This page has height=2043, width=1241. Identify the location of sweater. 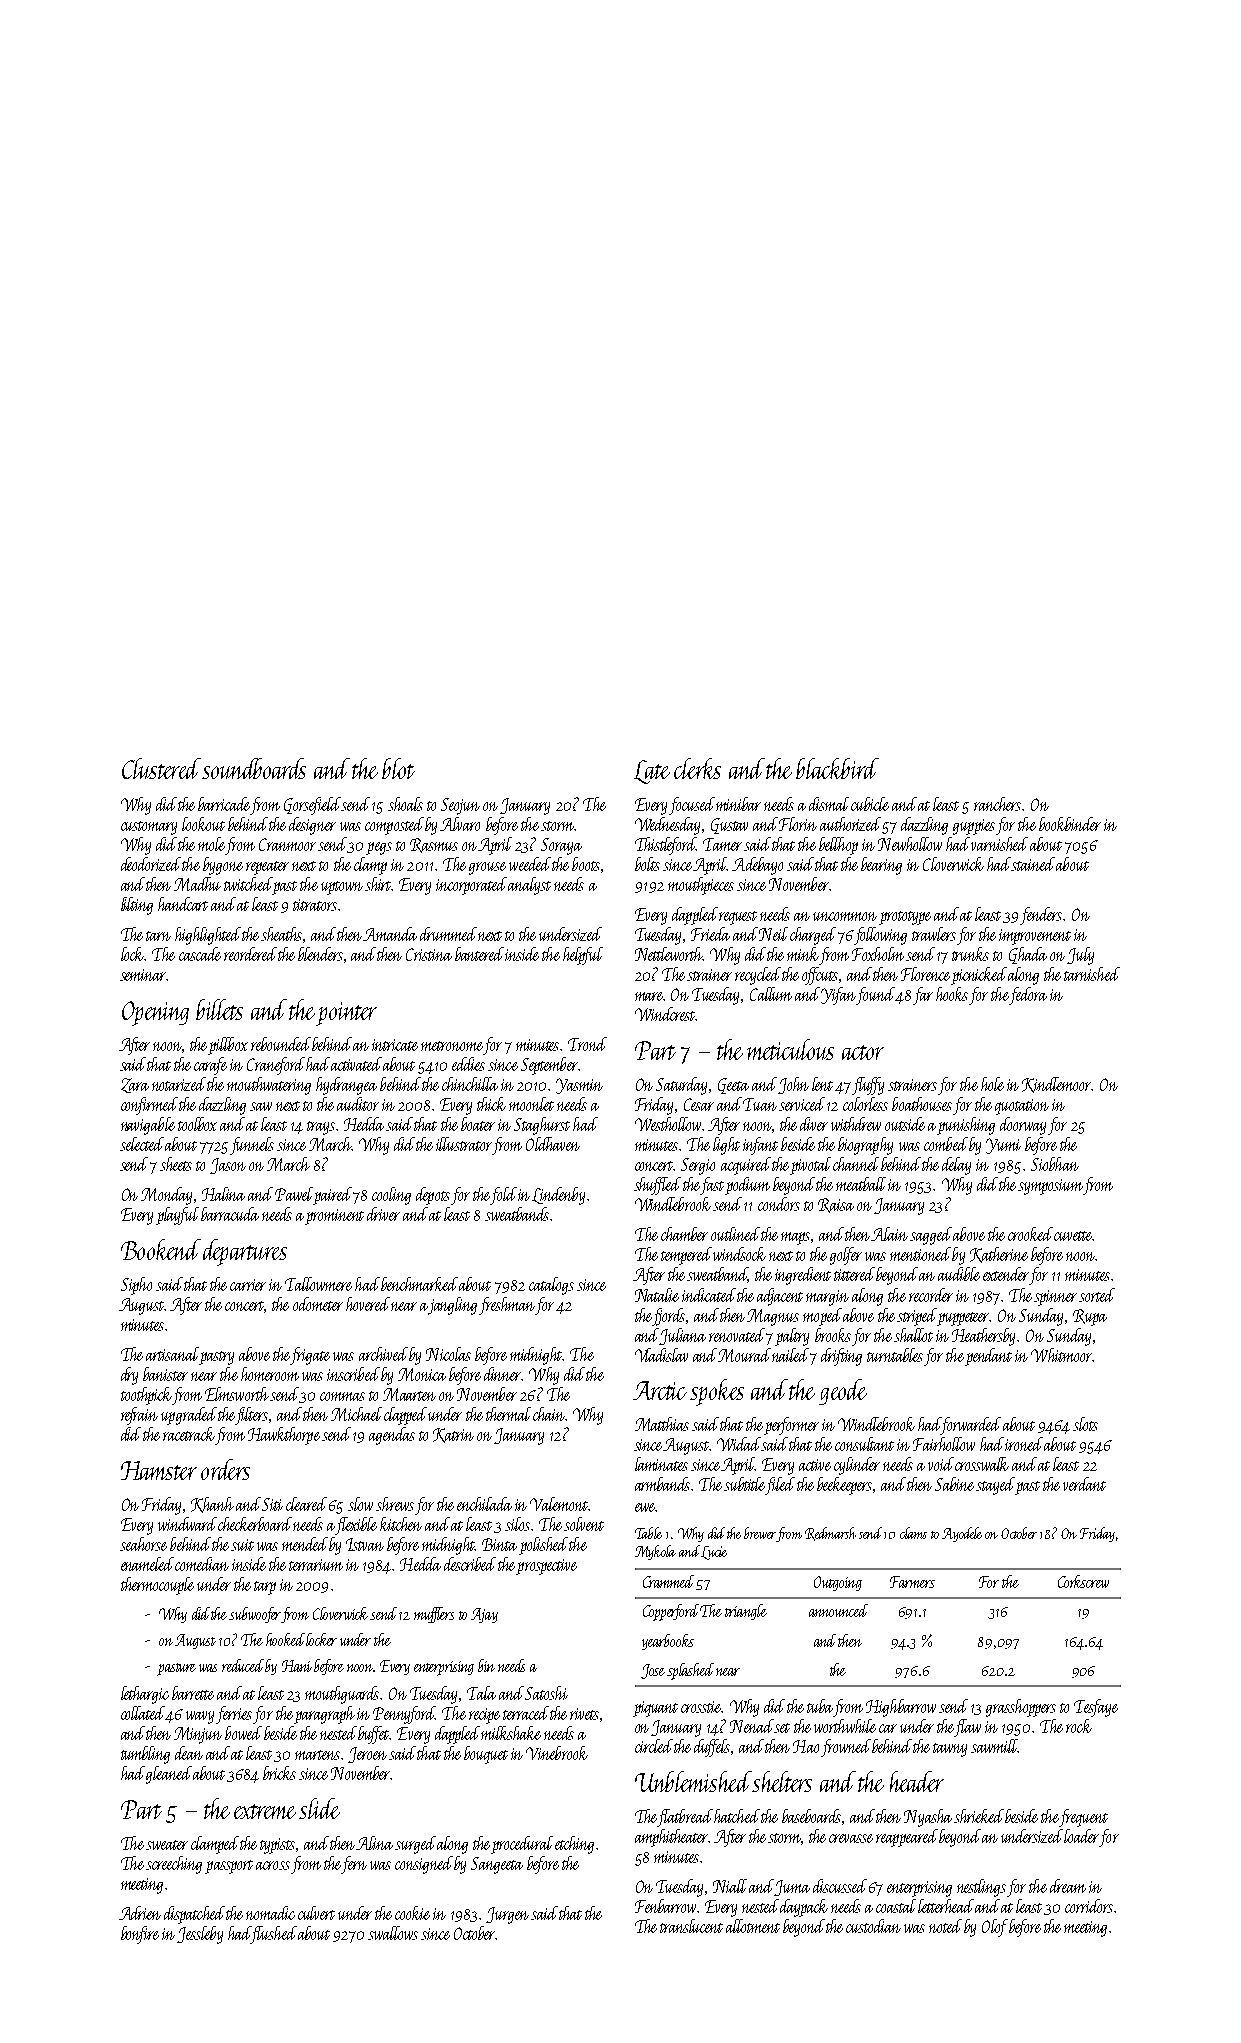
(167, 1845).
